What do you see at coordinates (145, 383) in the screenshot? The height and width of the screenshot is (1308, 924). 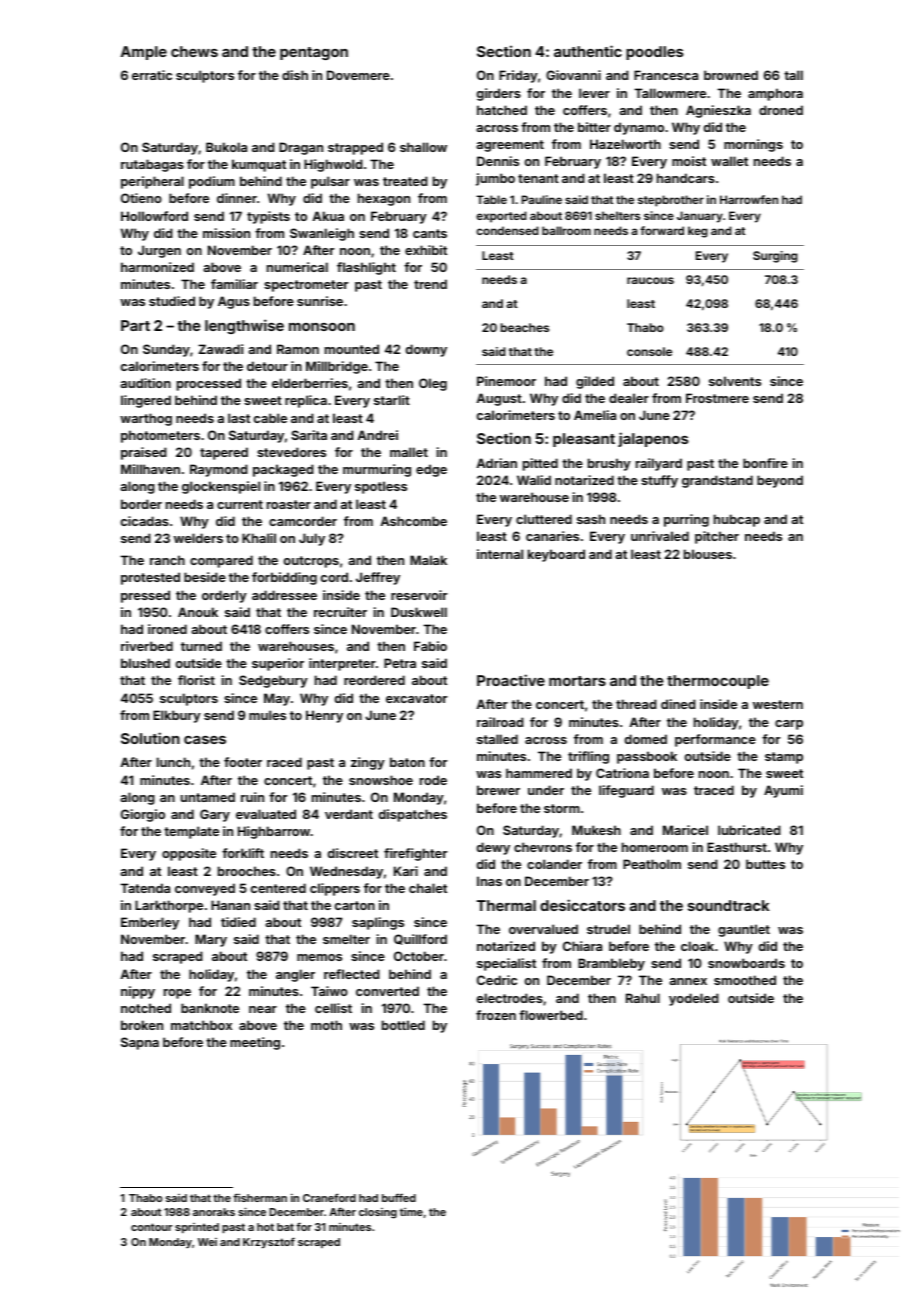 I see `audition` at bounding box center [145, 383].
